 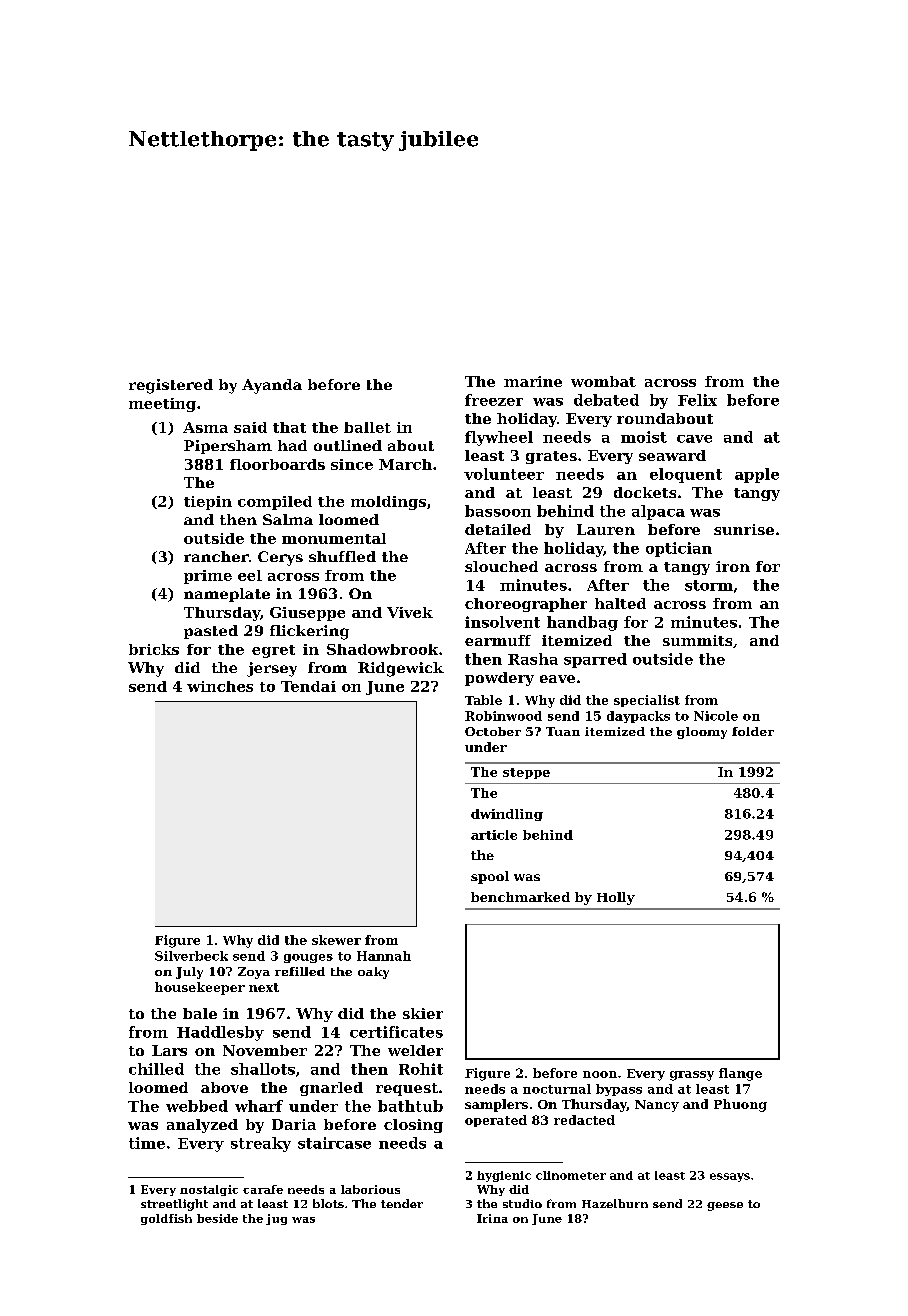 I want to click on Robinwood, so click(x=503, y=716).
